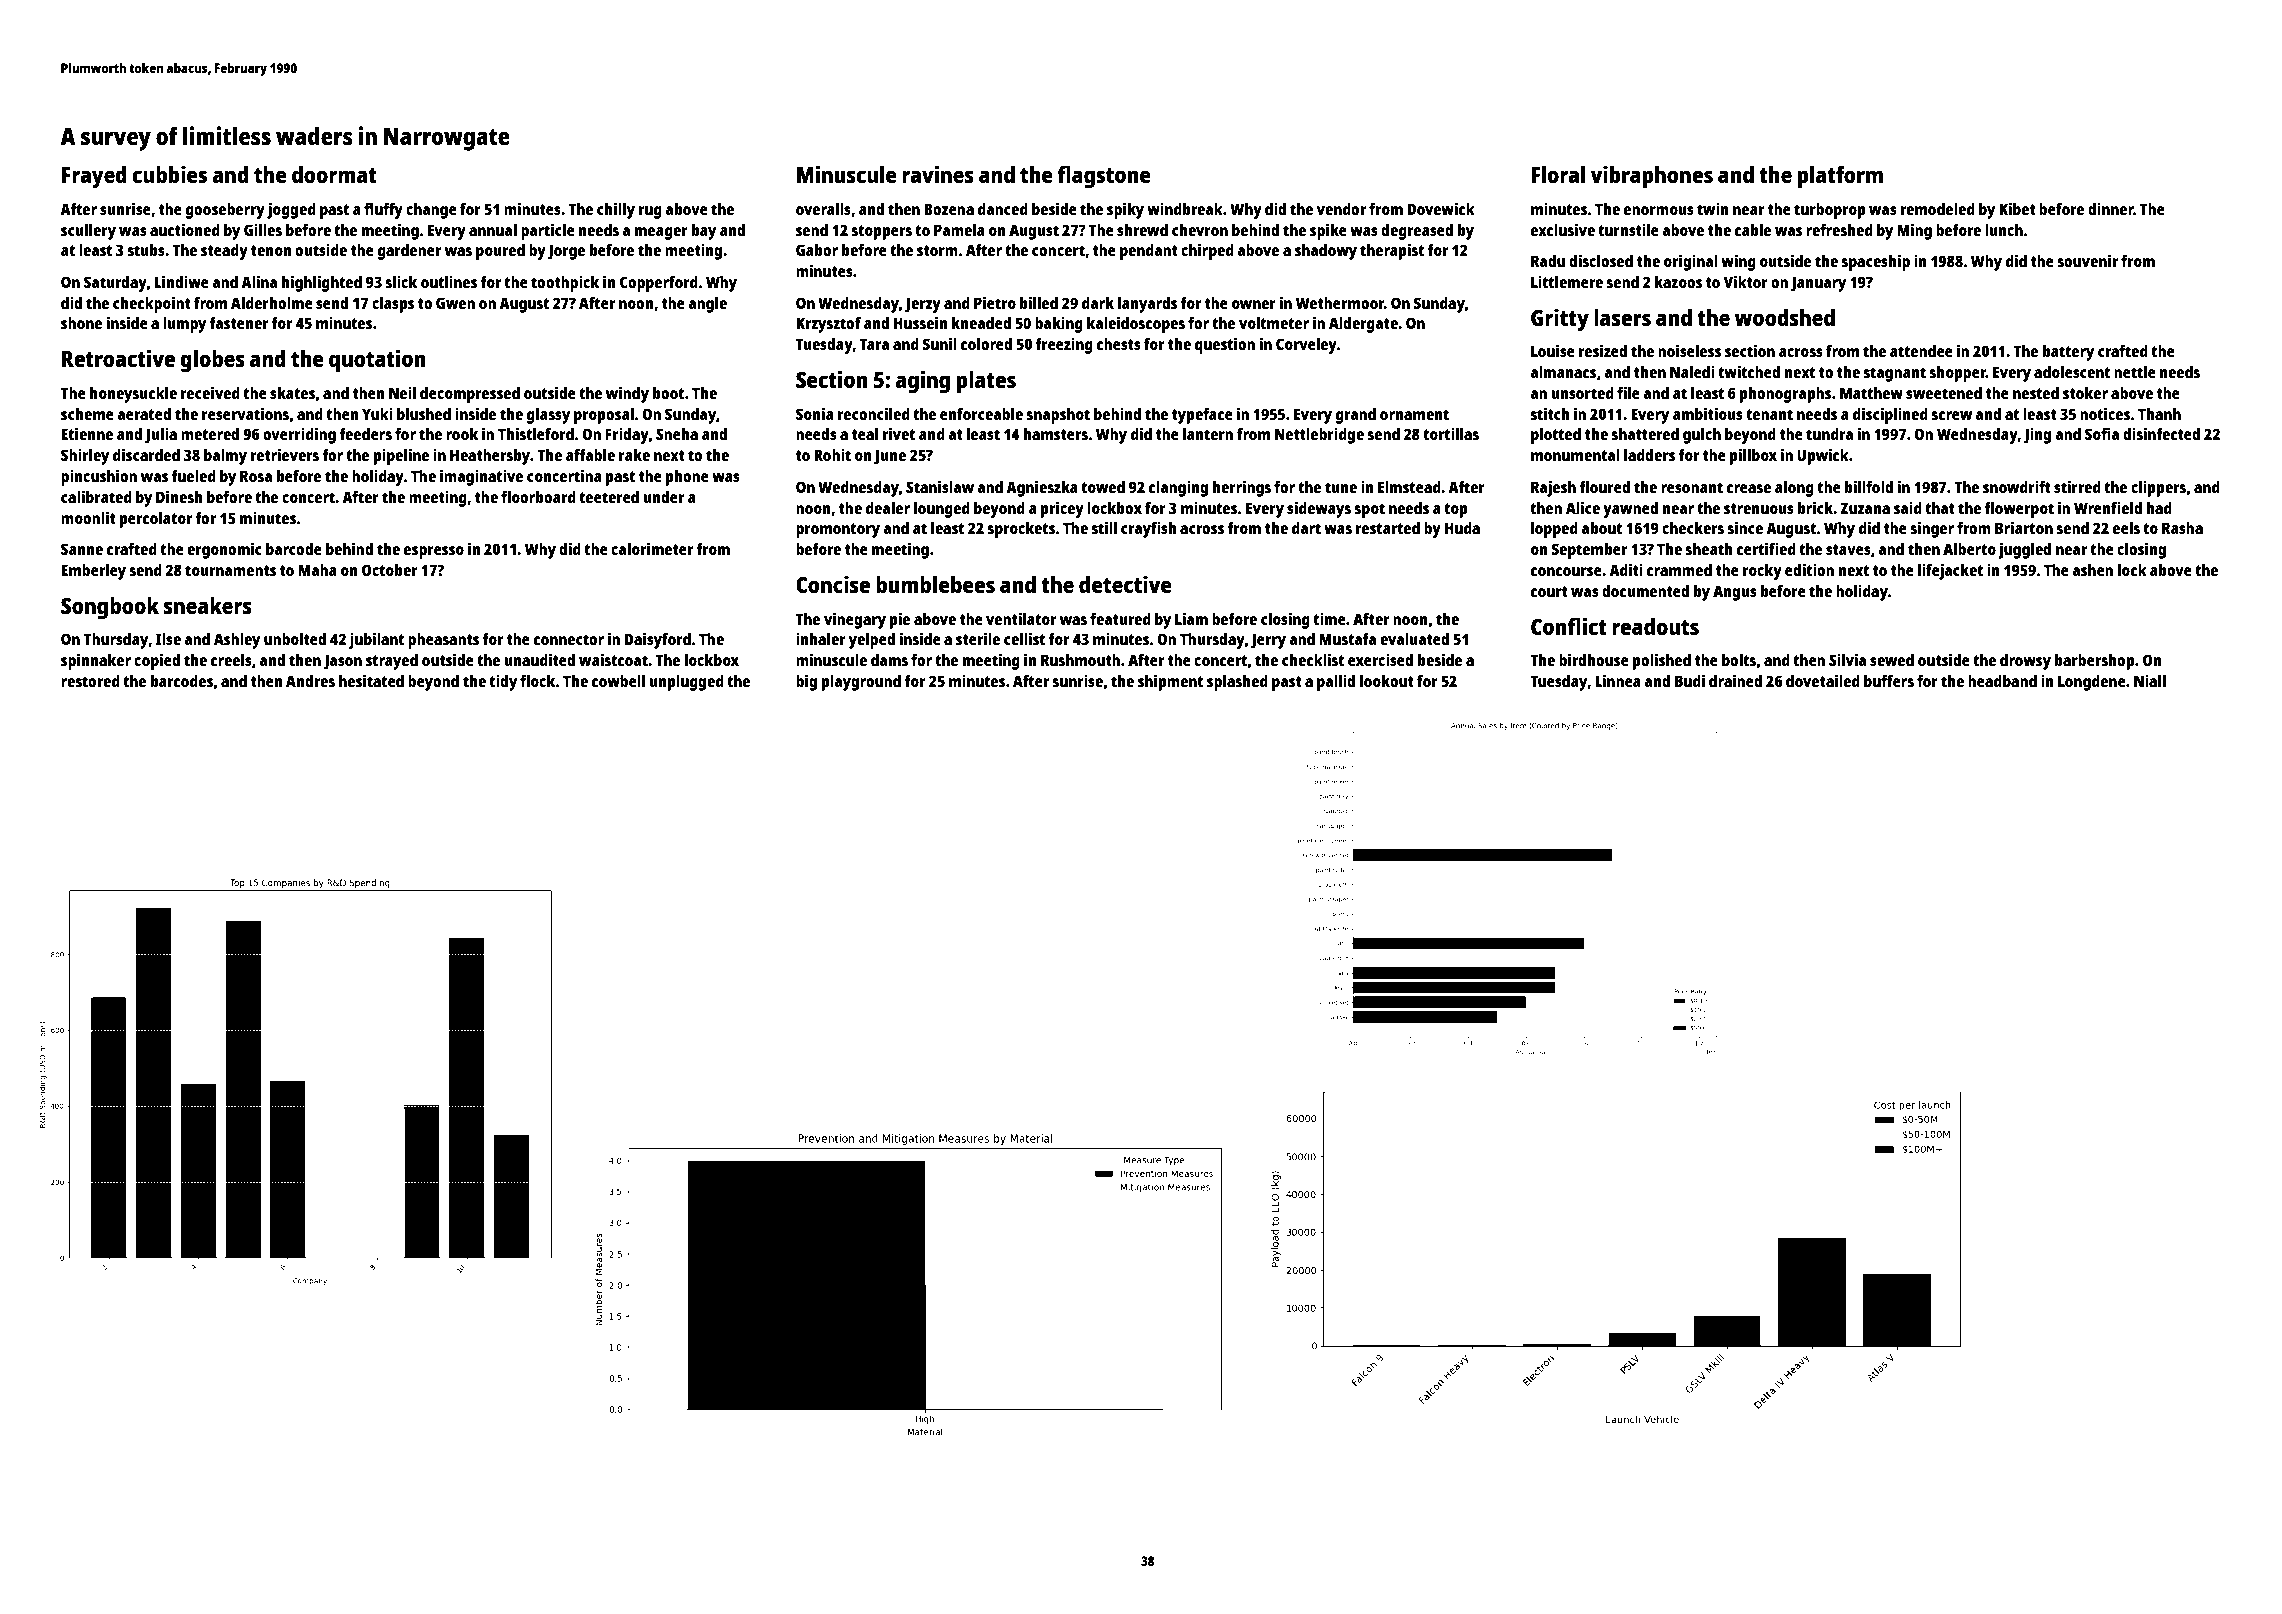 The image size is (2282, 1614). Describe the element at coordinates (1840, 177) in the screenshot. I see `platform` at that location.
